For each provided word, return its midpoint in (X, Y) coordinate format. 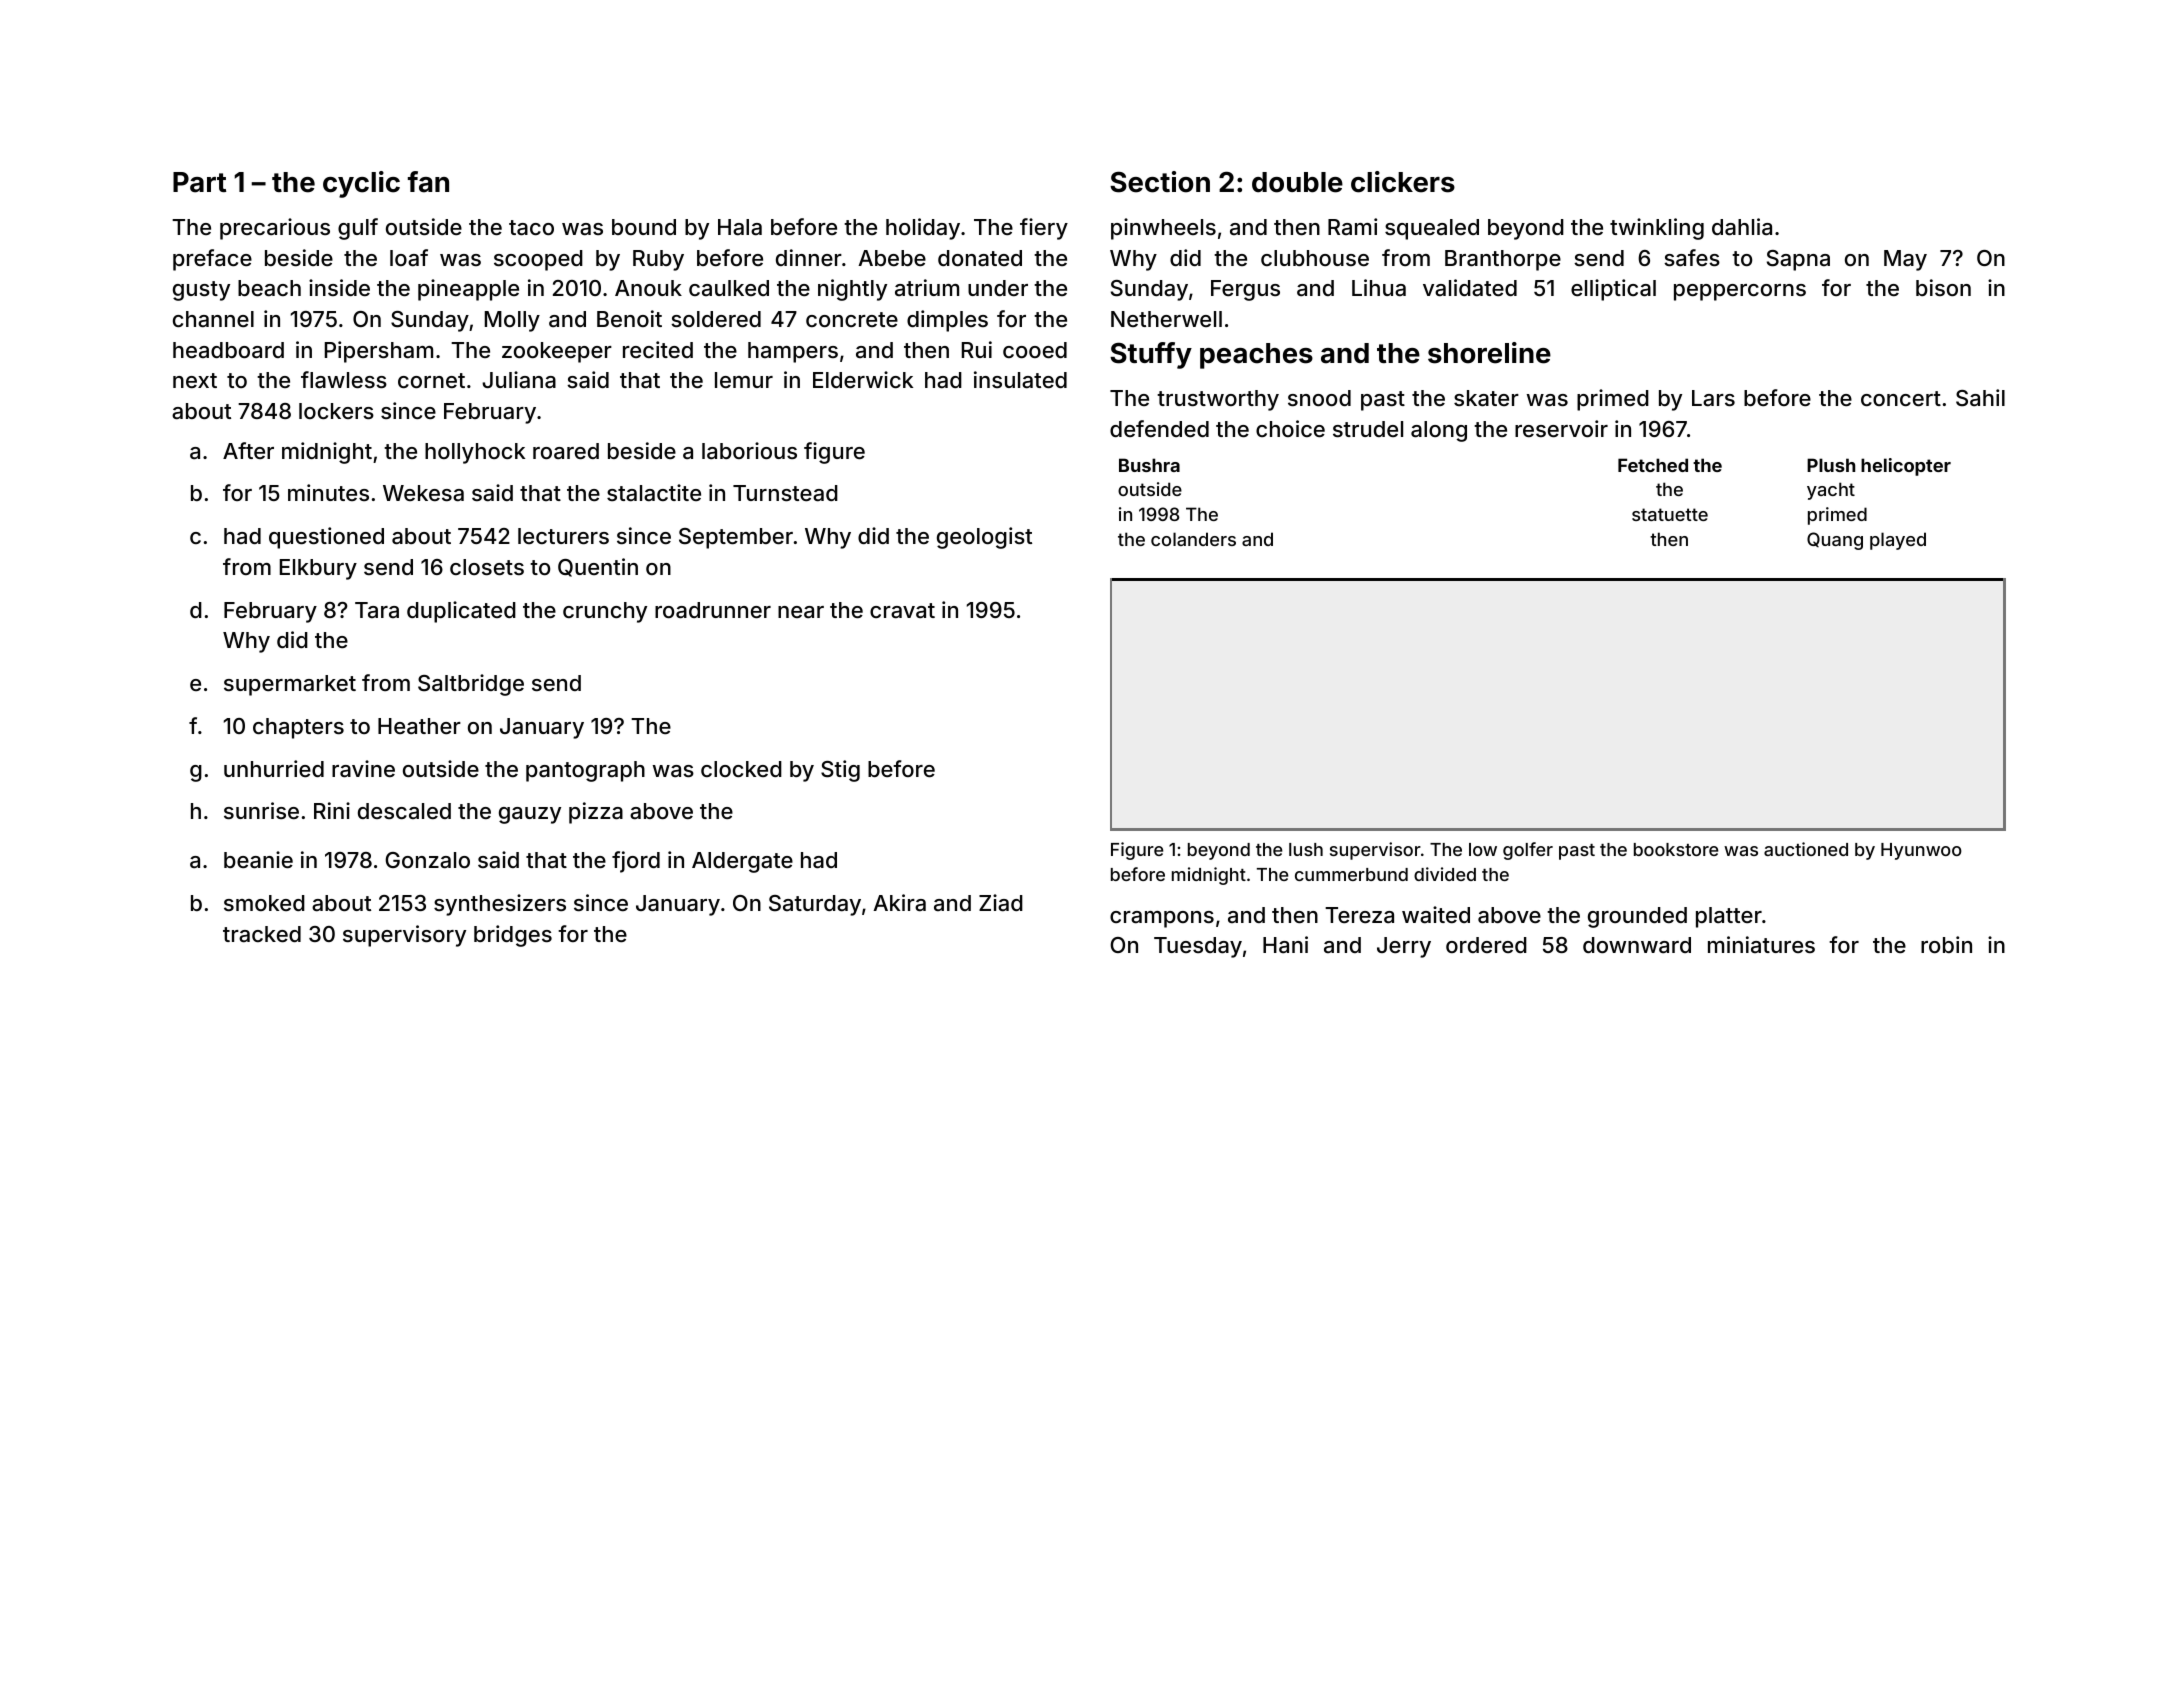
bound (644, 227)
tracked (262, 934)
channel (213, 319)
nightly (852, 290)
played (1898, 541)
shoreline (1489, 353)
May (1905, 260)
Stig (840, 771)
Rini (332, 810)
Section (1160, 182)
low (1483, 849)
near (801, 612)
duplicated (461, 612)
